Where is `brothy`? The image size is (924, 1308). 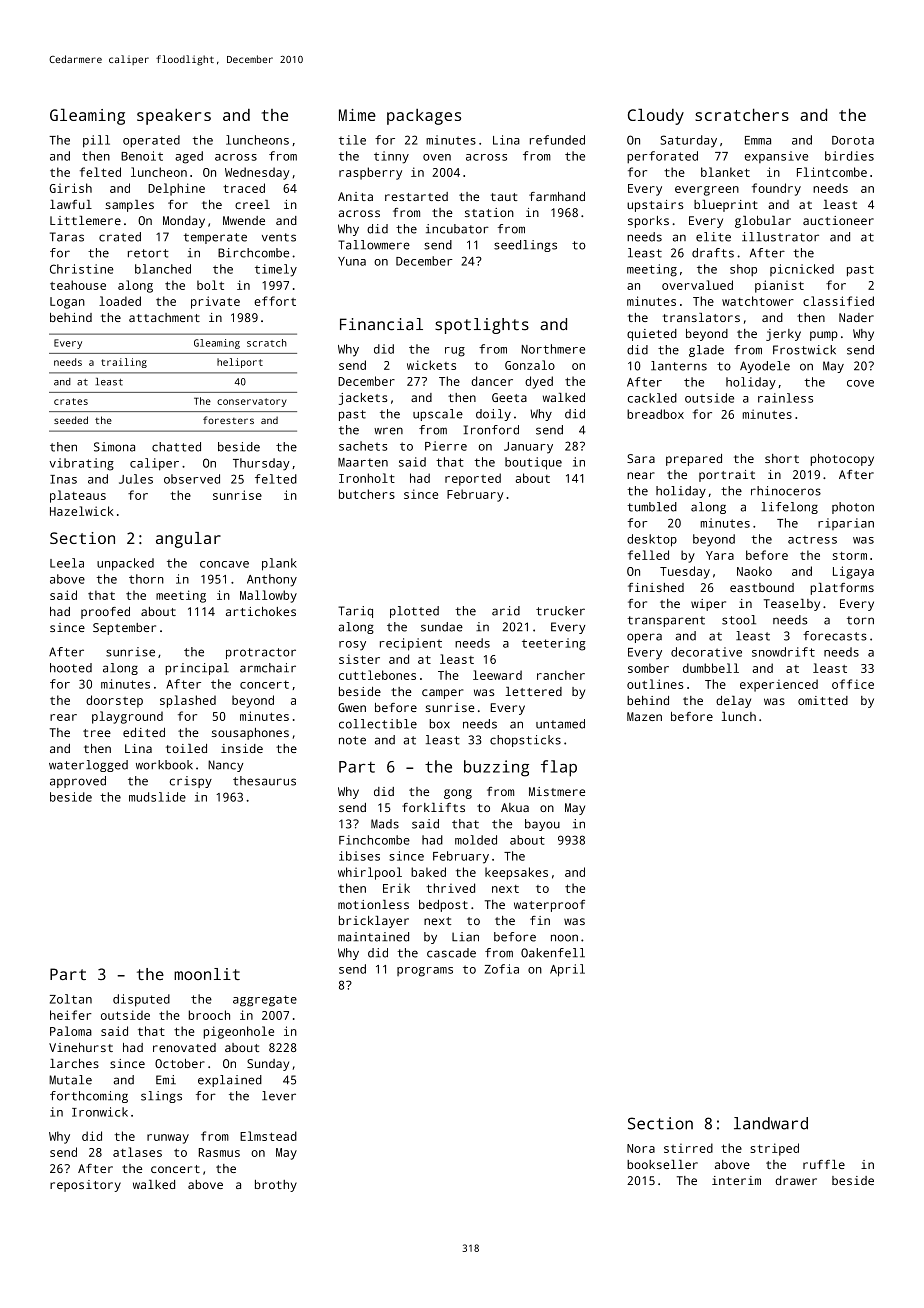 brothy is located at coordinates (276, 1186).
